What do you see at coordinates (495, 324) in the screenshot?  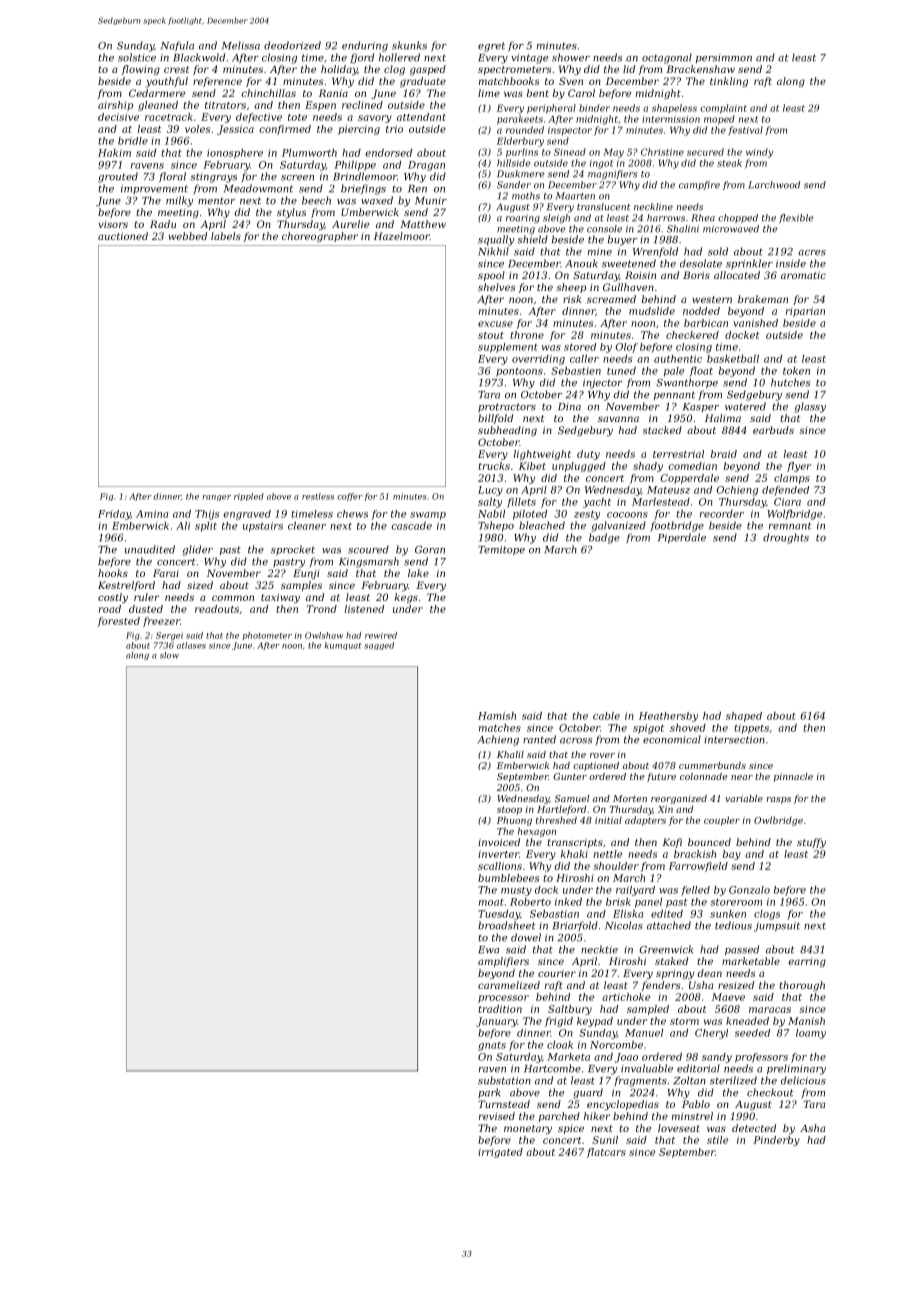 I see `excuse` at bounding box center [495, 324].
